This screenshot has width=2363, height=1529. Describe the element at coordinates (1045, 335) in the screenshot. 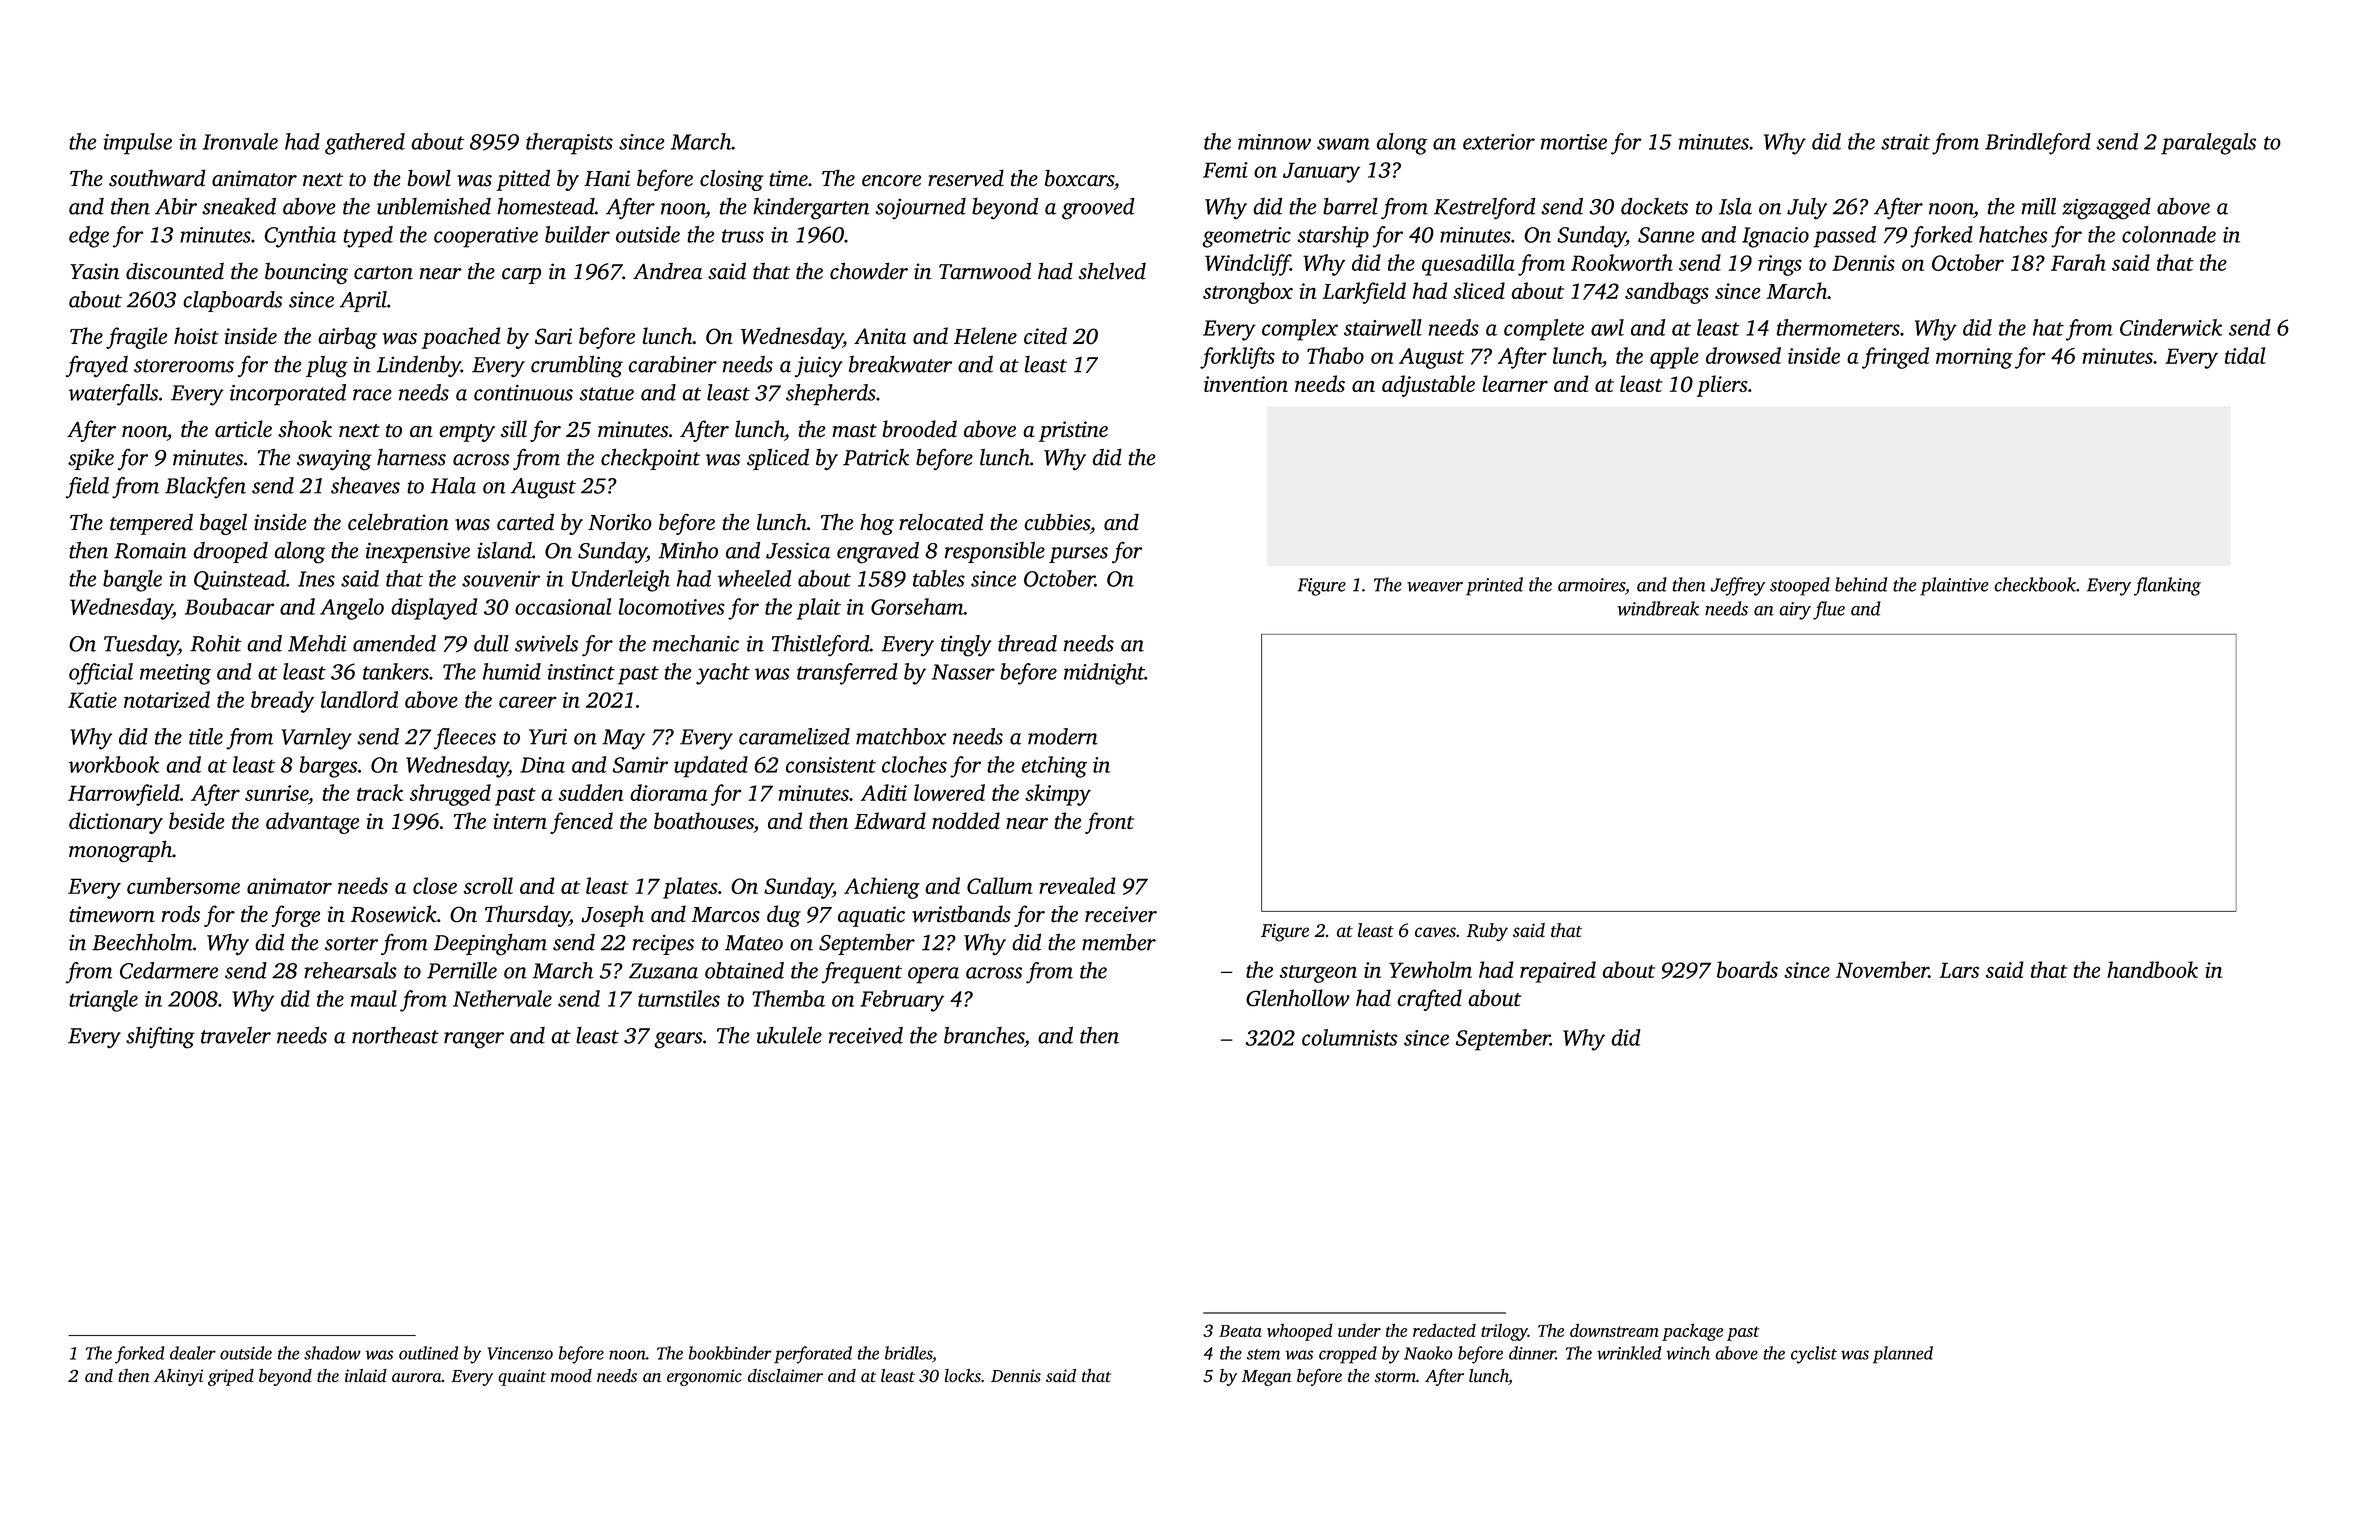

I see `cited` at that location.
